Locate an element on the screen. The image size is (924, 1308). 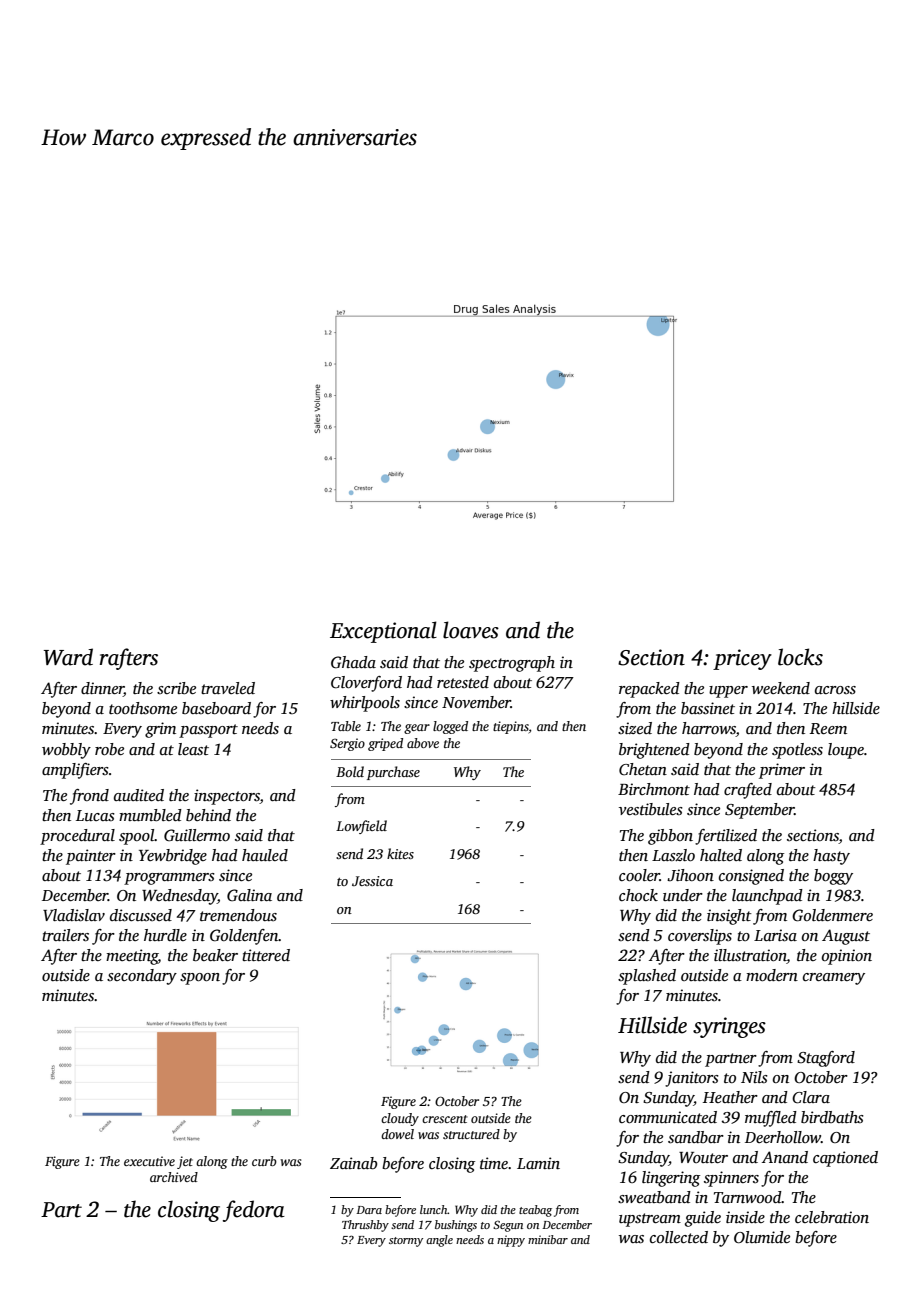
fedora is located at coordinates (254, 1211).
